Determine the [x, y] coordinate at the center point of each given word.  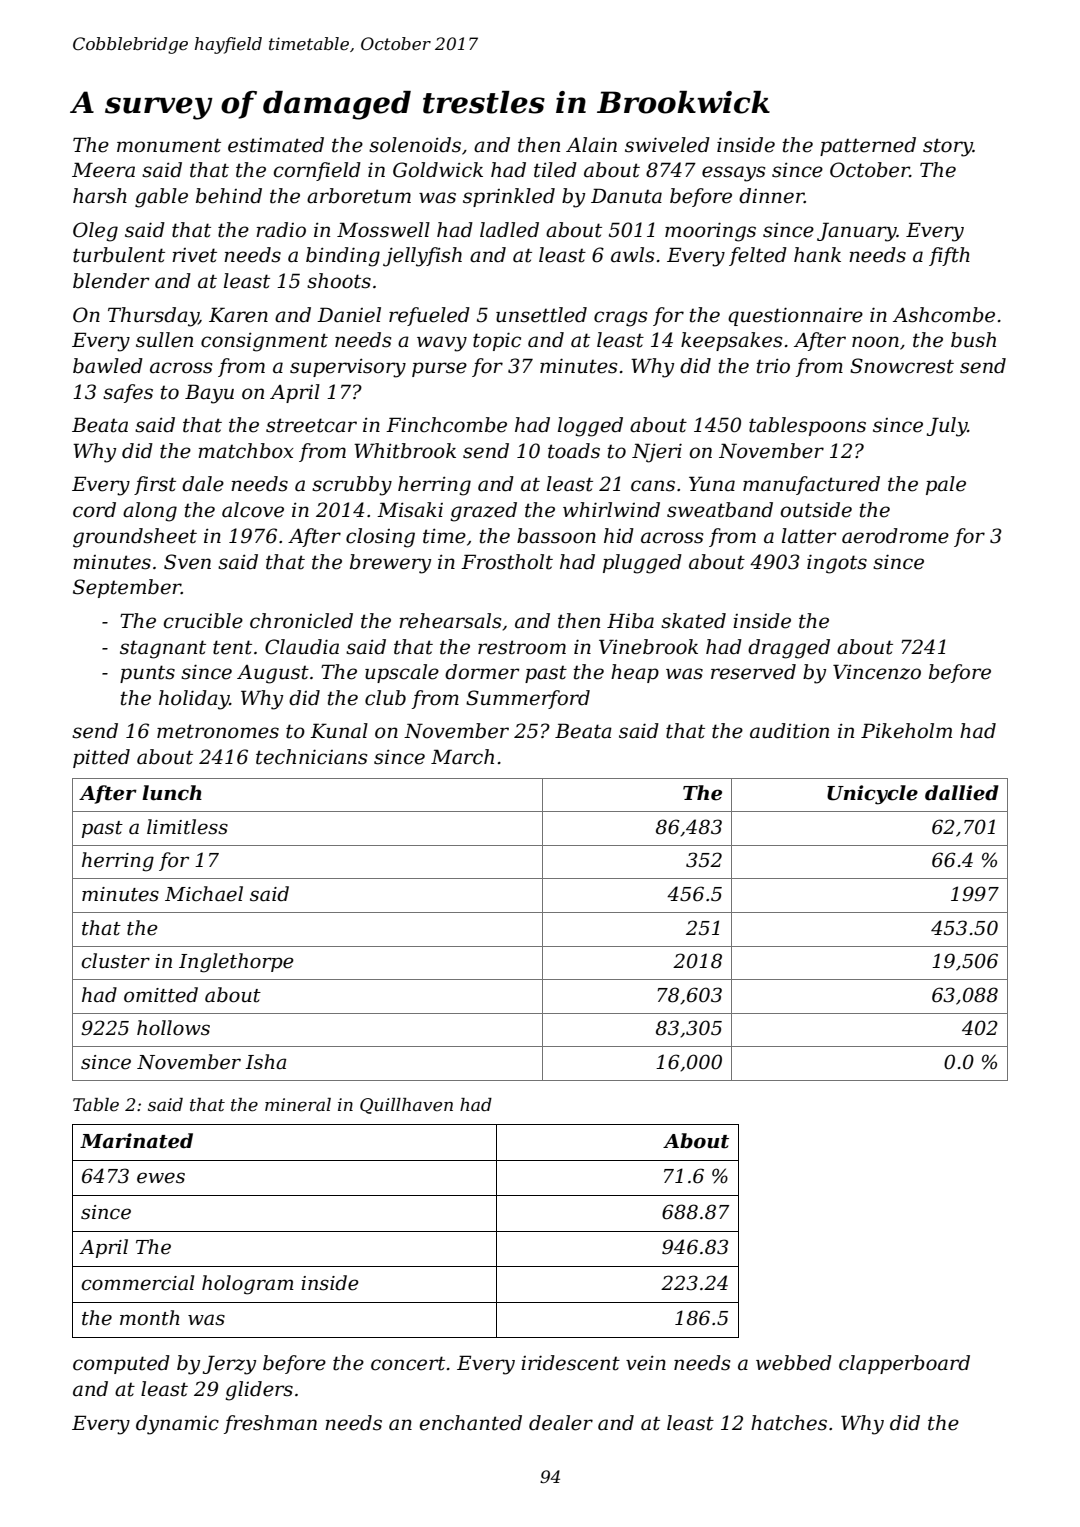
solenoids [415, 145]
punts [147, 674]
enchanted [470, 1423]
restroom [522, 647]
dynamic [177, 1425]
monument [169, 145]
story [948, 147]
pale [946, 485]
